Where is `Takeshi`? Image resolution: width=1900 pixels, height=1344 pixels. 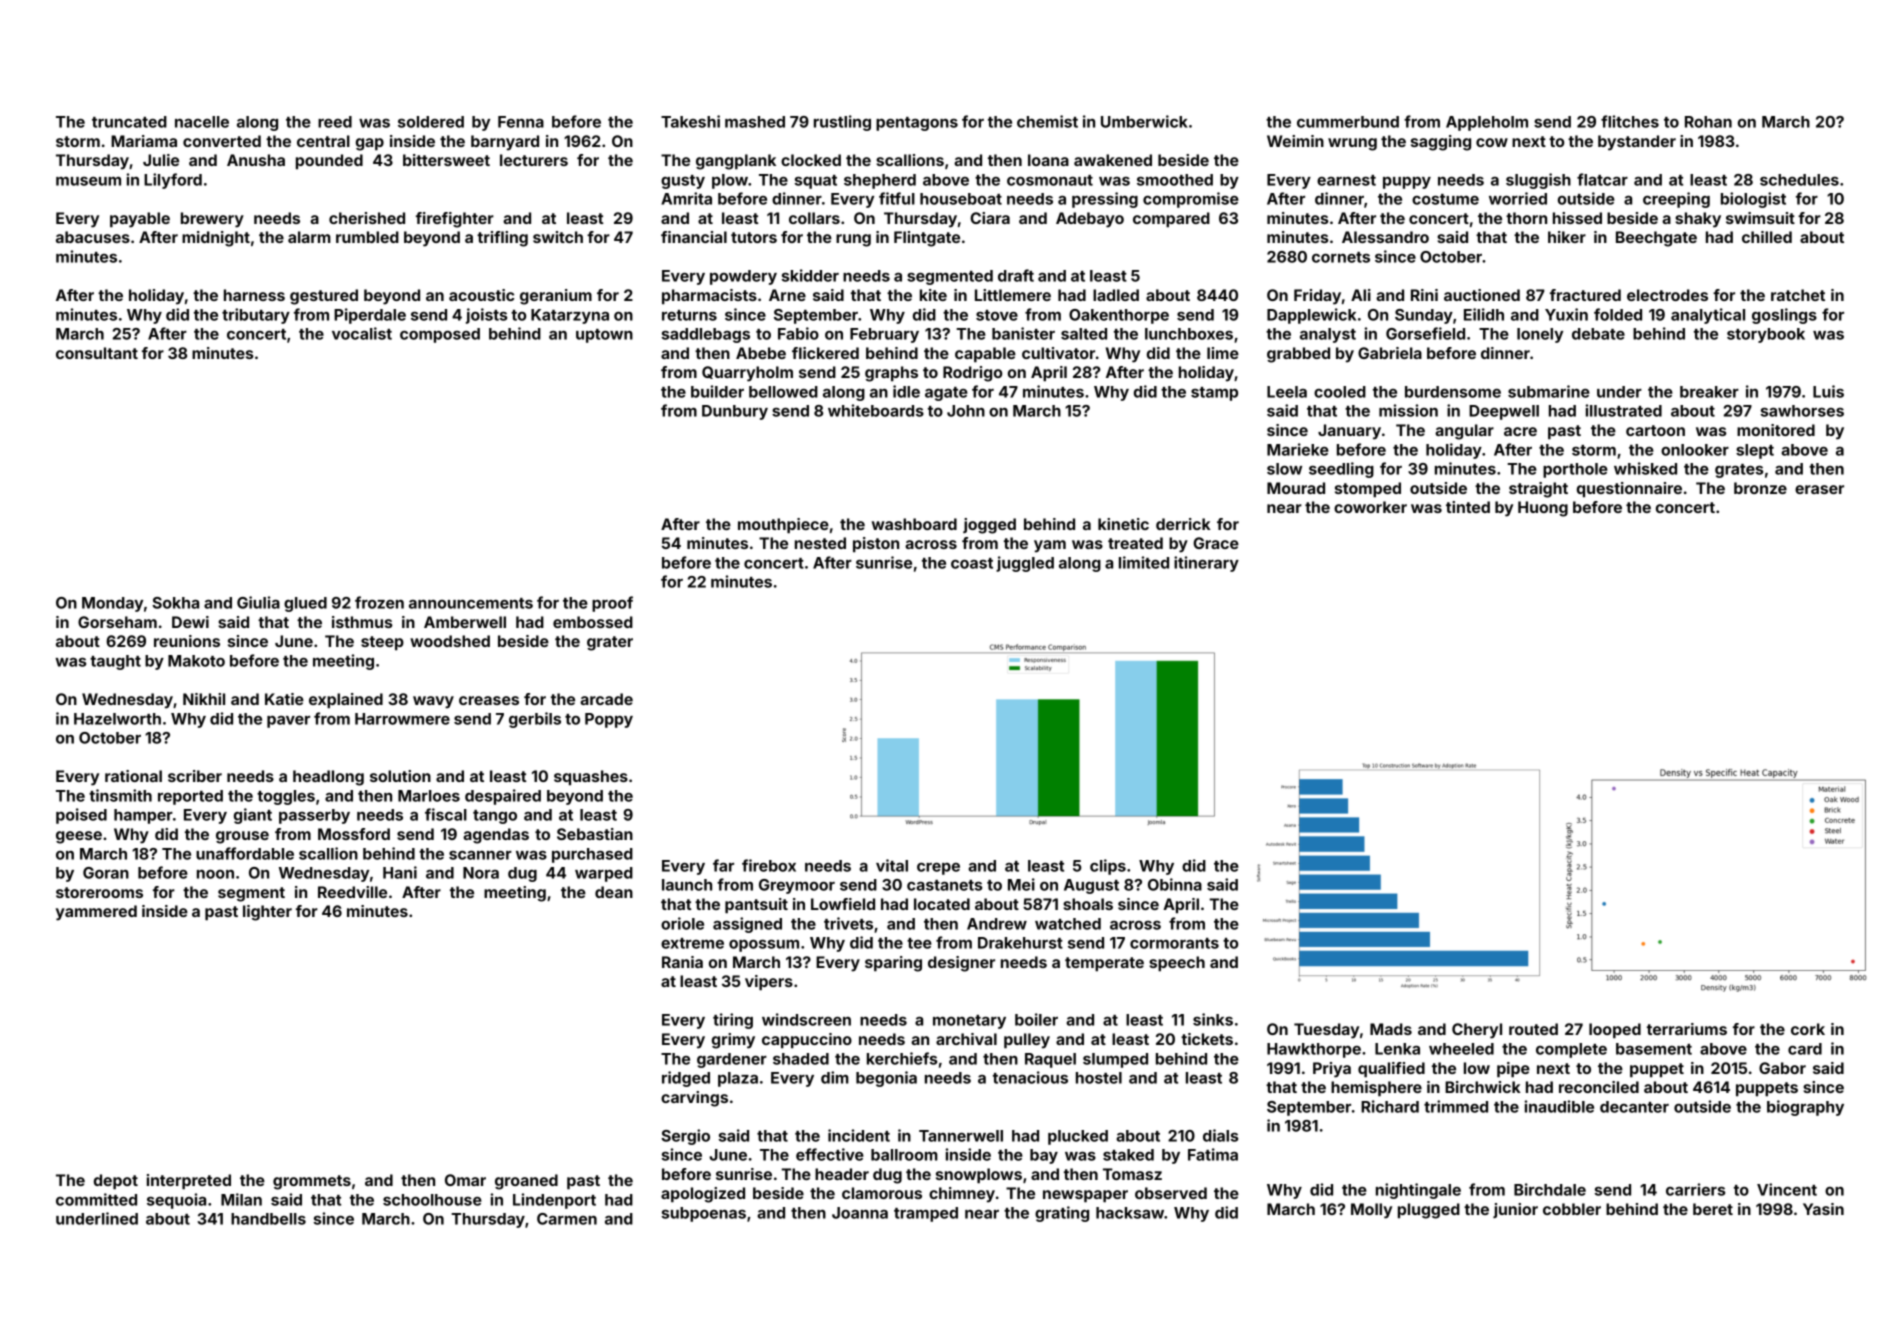 Takeshi is located at coordinates (690, 121).
